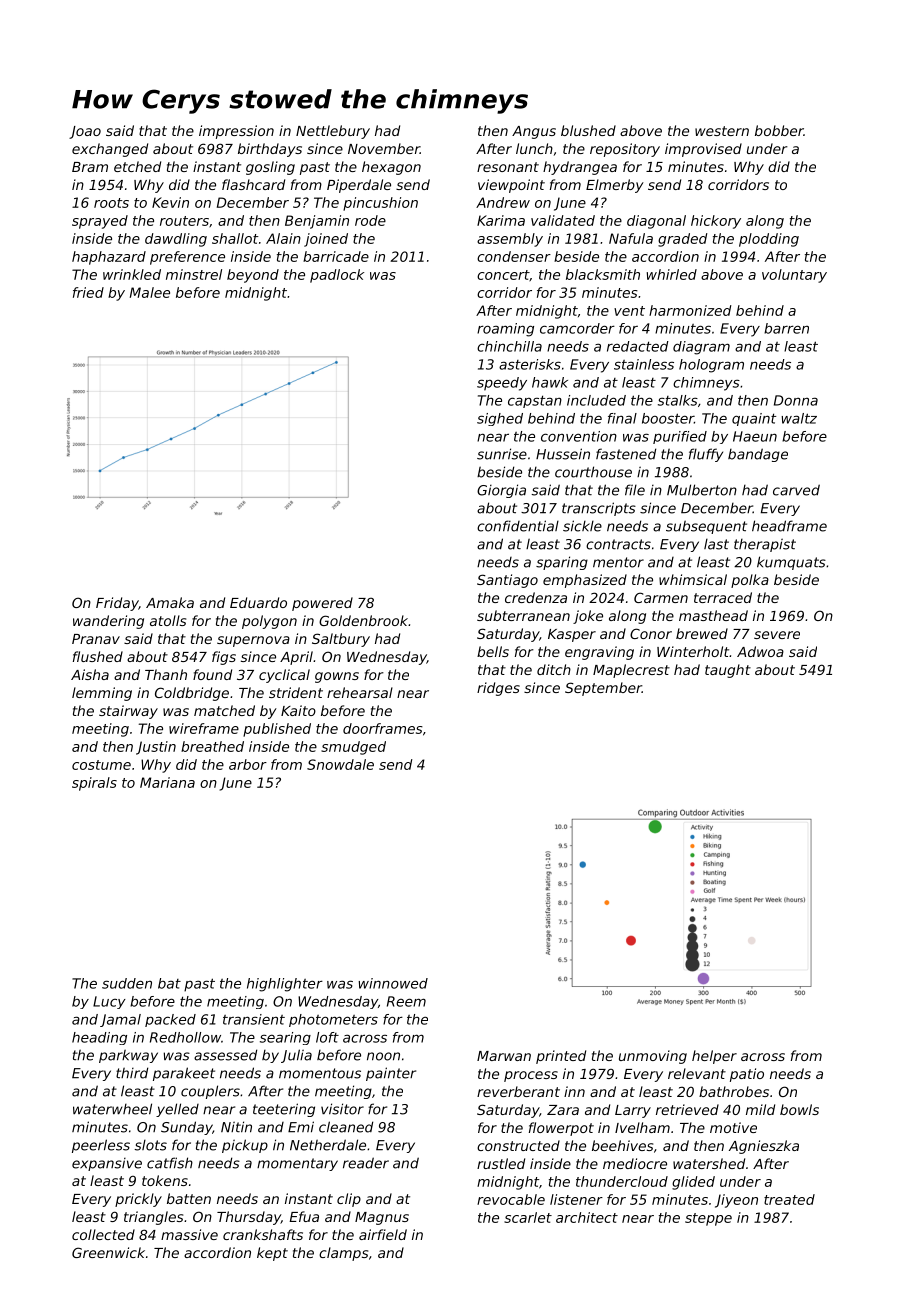  What do you see at coordinates (693, 1183) in the page?
I see `glided` at bounding box center [693, 1183].
